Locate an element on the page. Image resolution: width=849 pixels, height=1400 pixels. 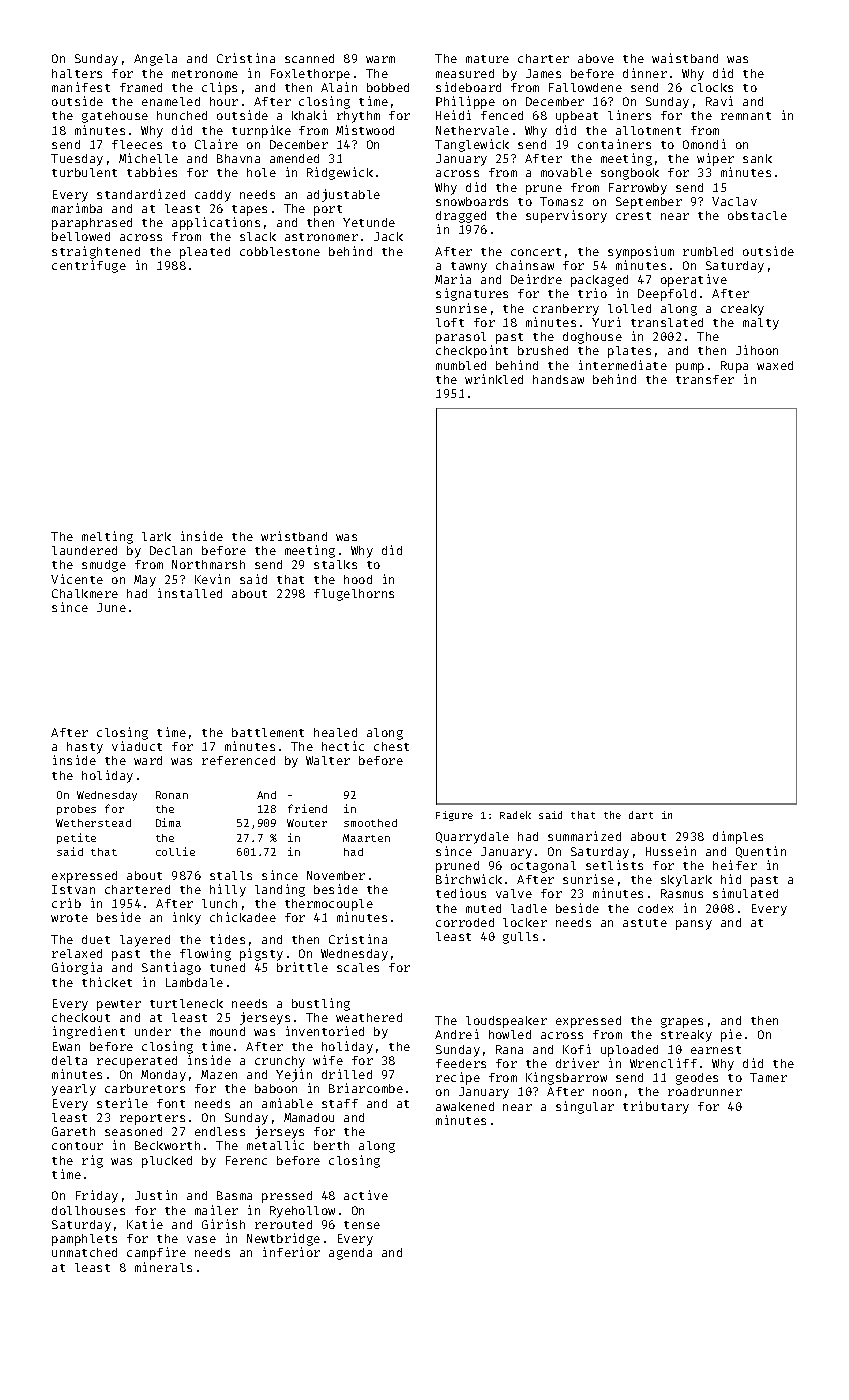
unmatched is located at coordinates (84, 1252).
